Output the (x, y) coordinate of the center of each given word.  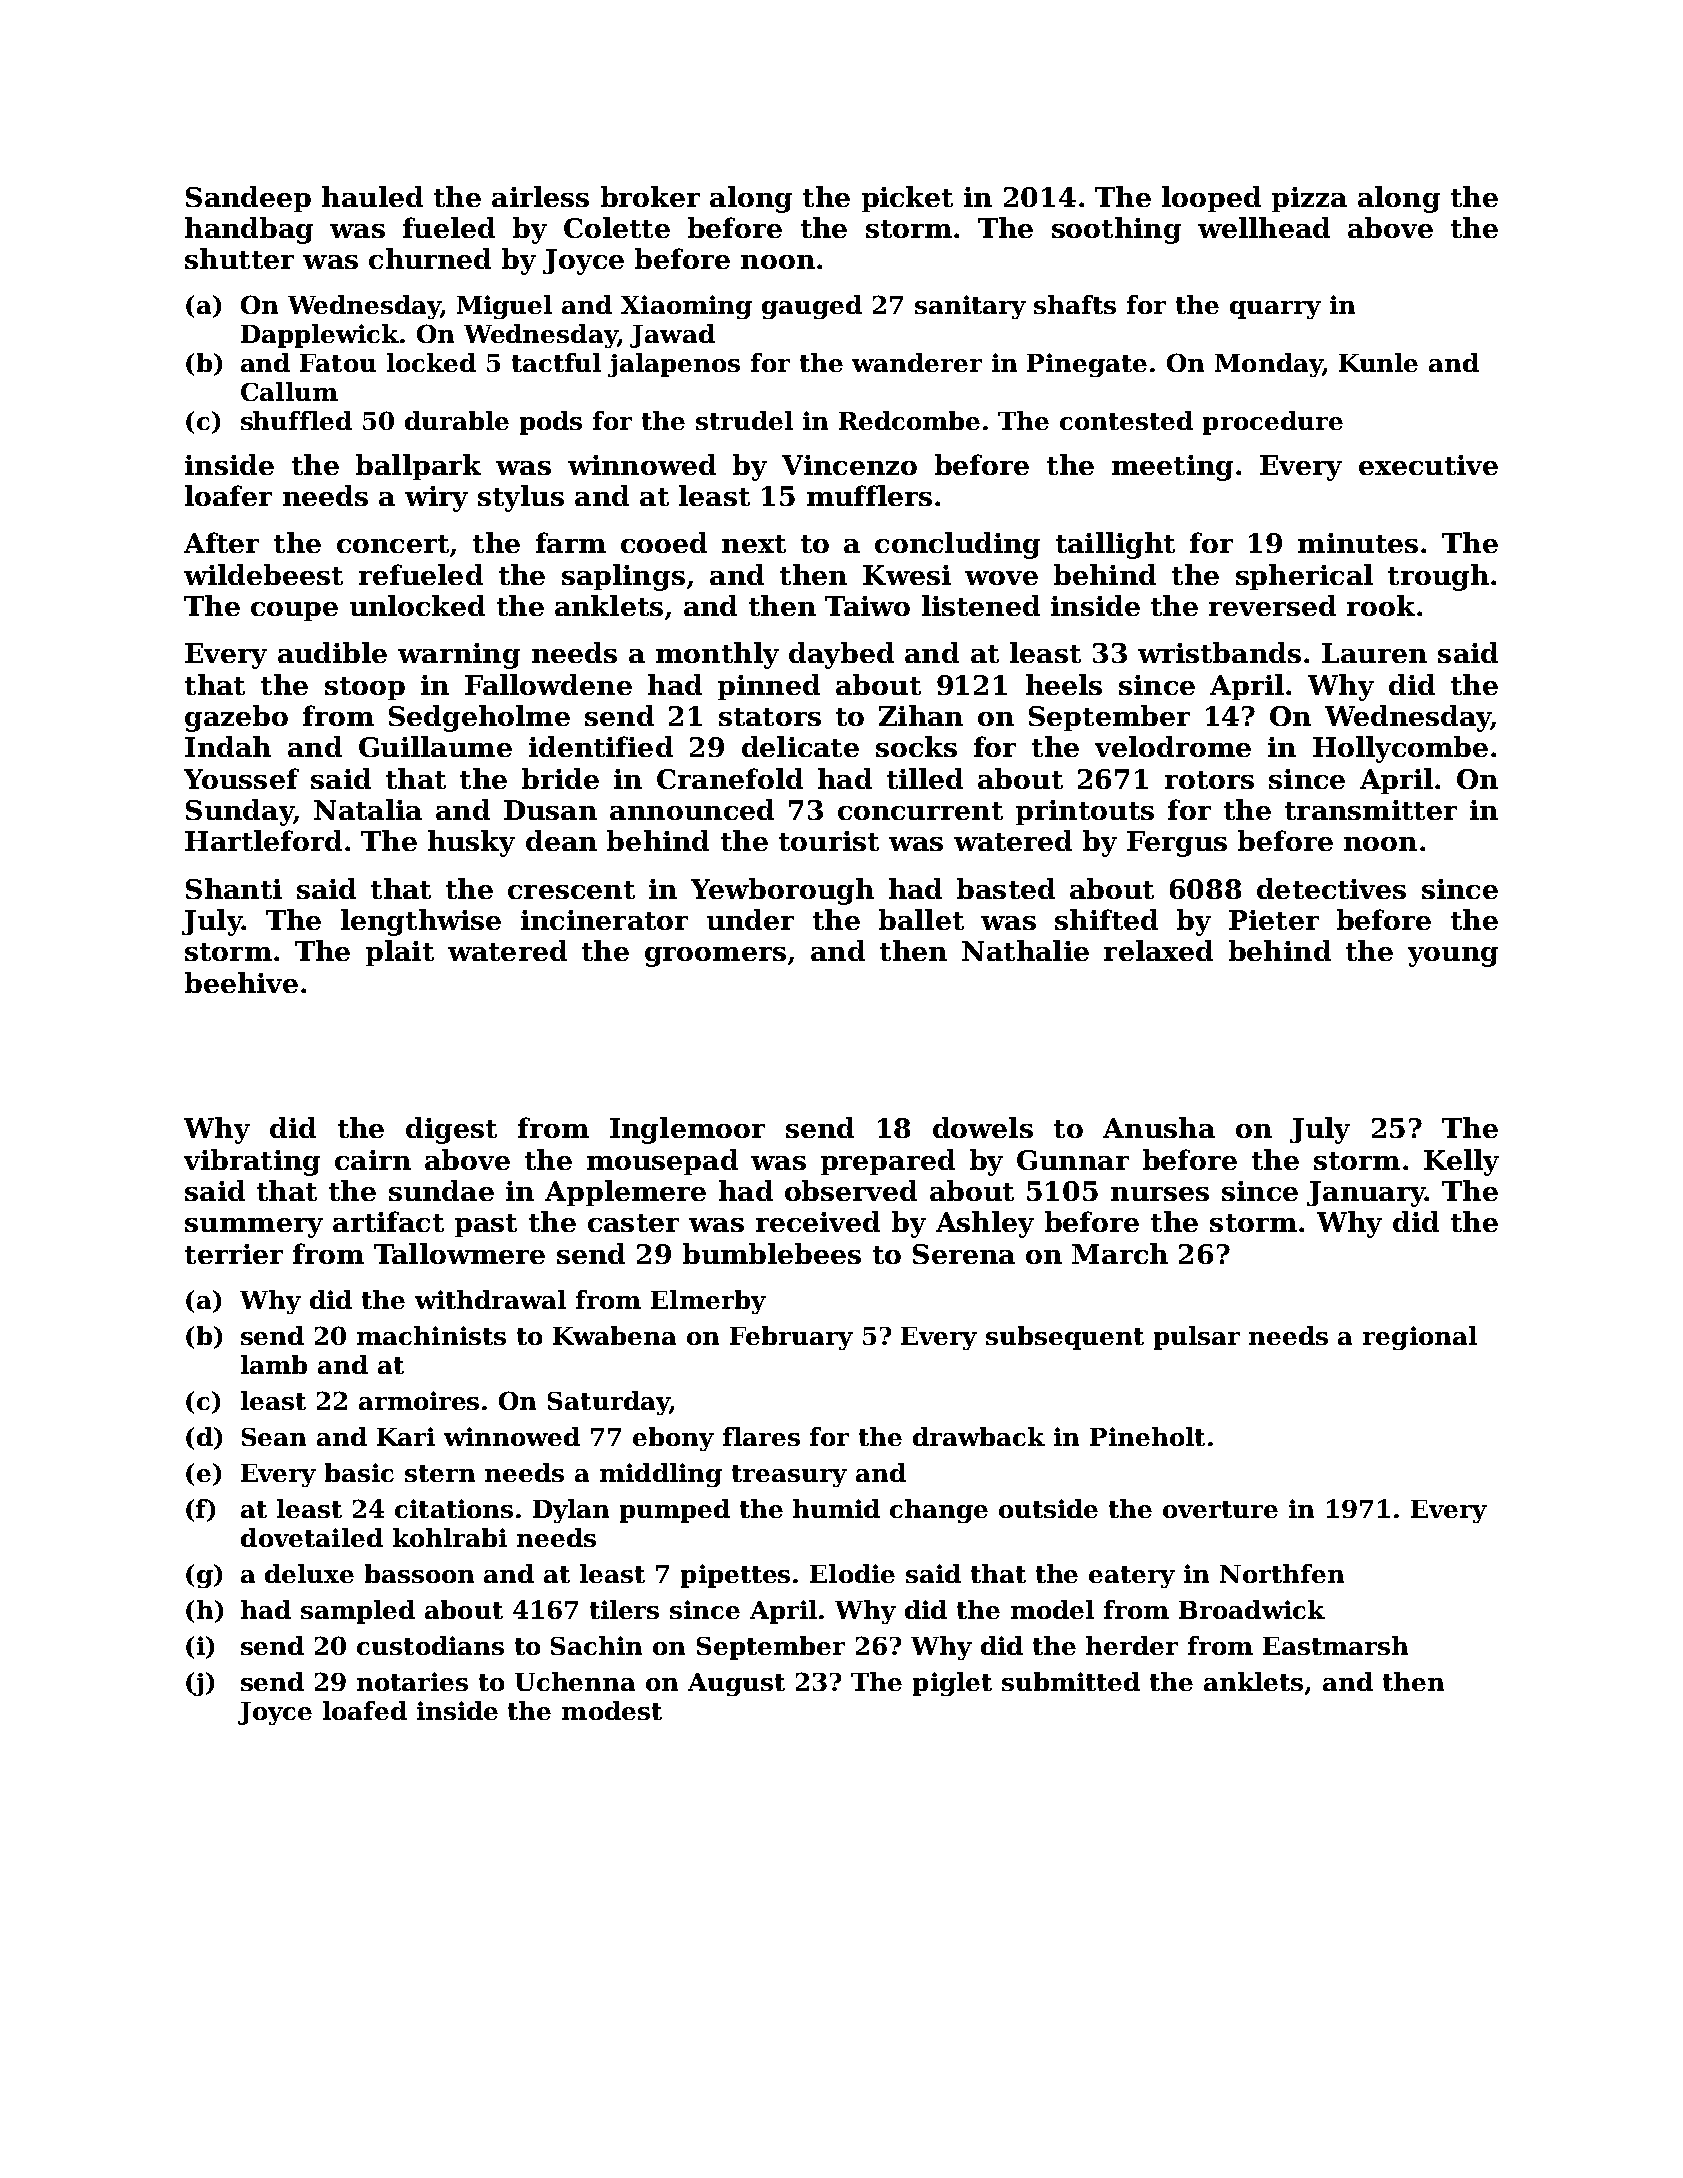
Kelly (1461, 1162)
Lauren (1374, 653)
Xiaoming (686, 307)
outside (1048, 1508)
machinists (431, 1335)
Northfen (1282, 1573)
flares (761, 1436)
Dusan (550, 810)
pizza (1309, 199)
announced (692, 809)
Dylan (571, 1511)
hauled (372, 196)
